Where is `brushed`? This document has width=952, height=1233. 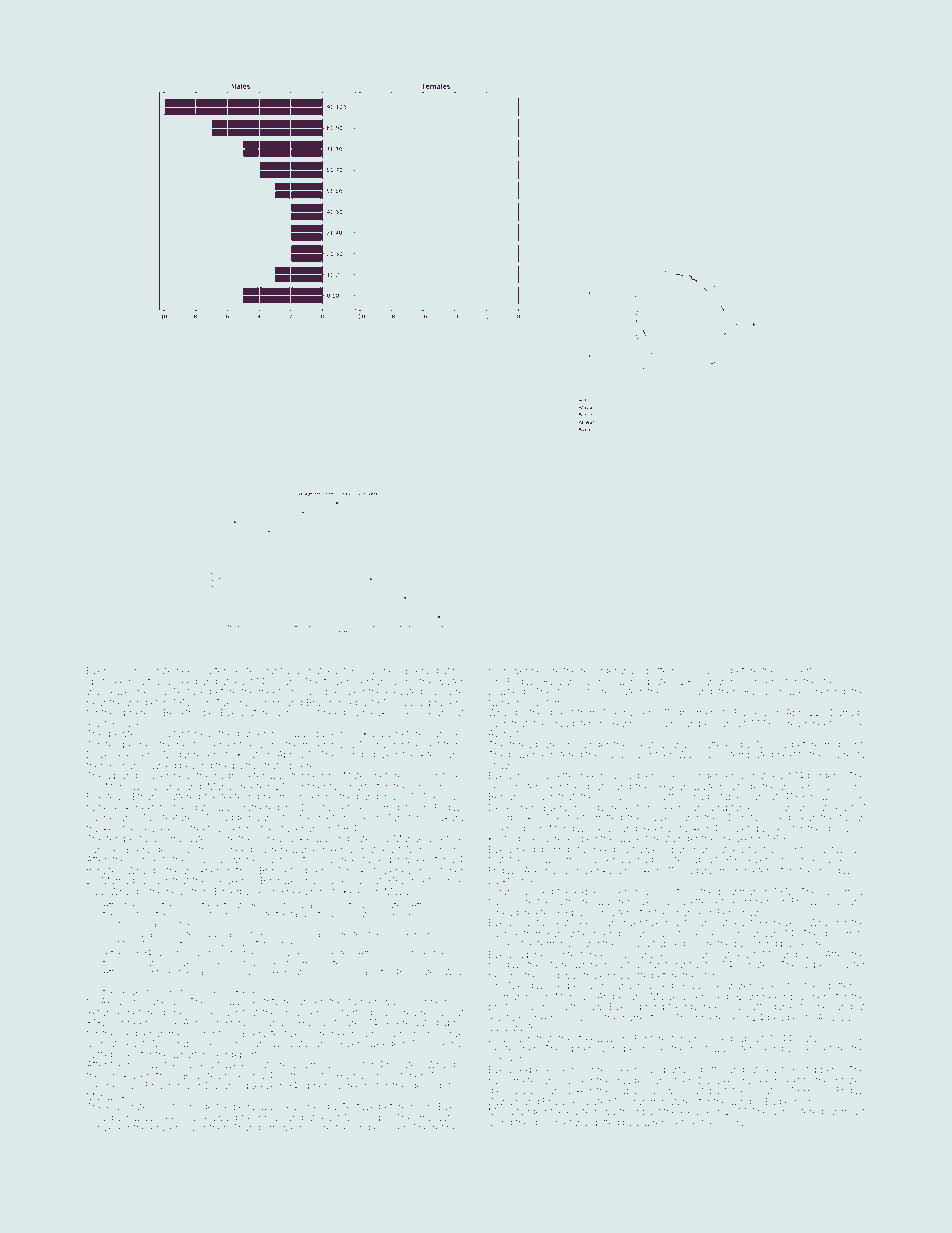 brushed is located at coordinates (655, 985).
